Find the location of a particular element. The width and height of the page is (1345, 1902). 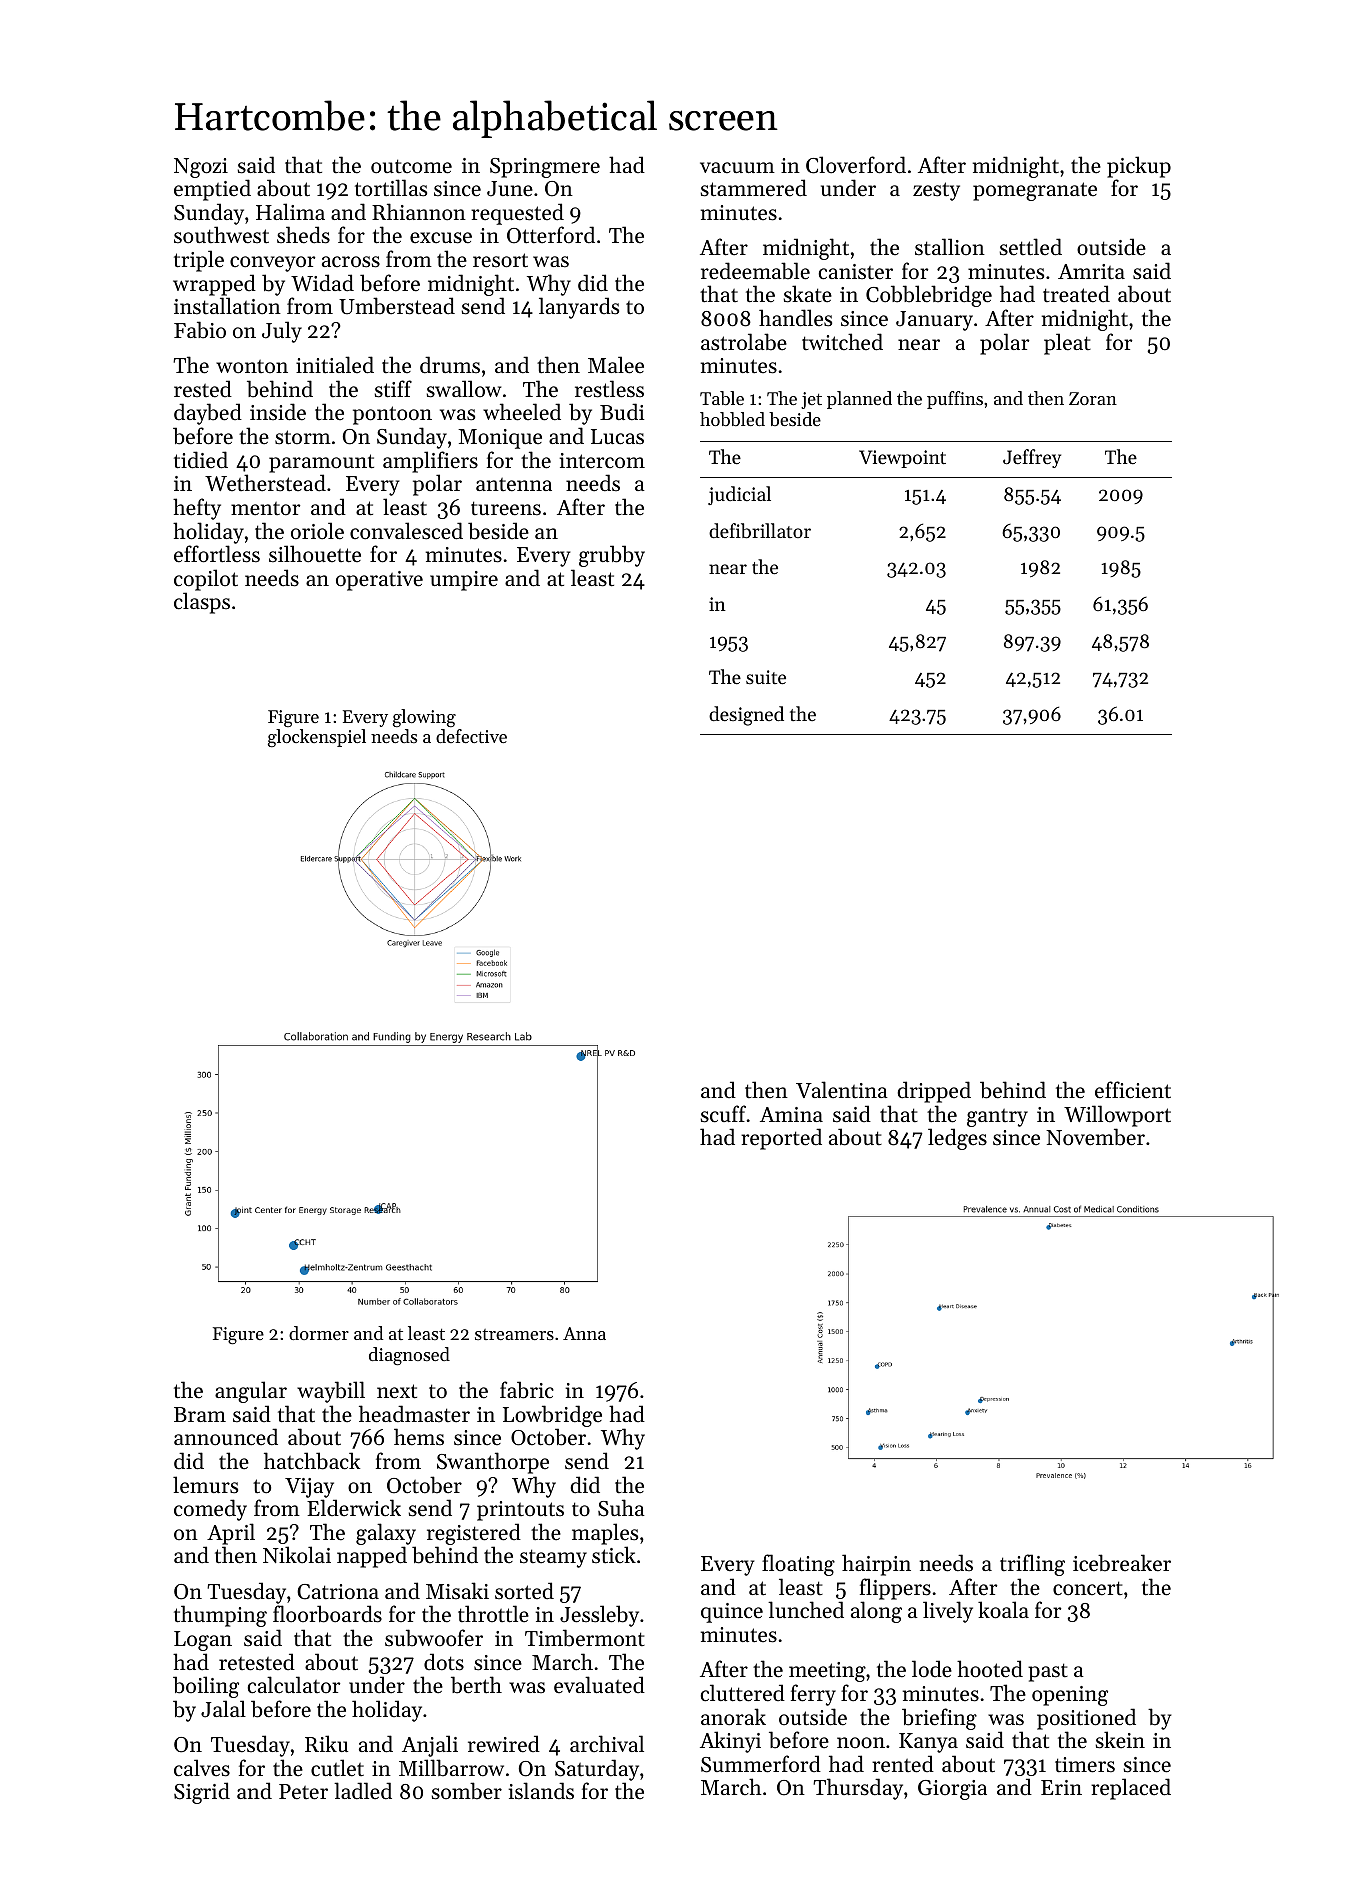

skate is located at coordinates (808, 294).
